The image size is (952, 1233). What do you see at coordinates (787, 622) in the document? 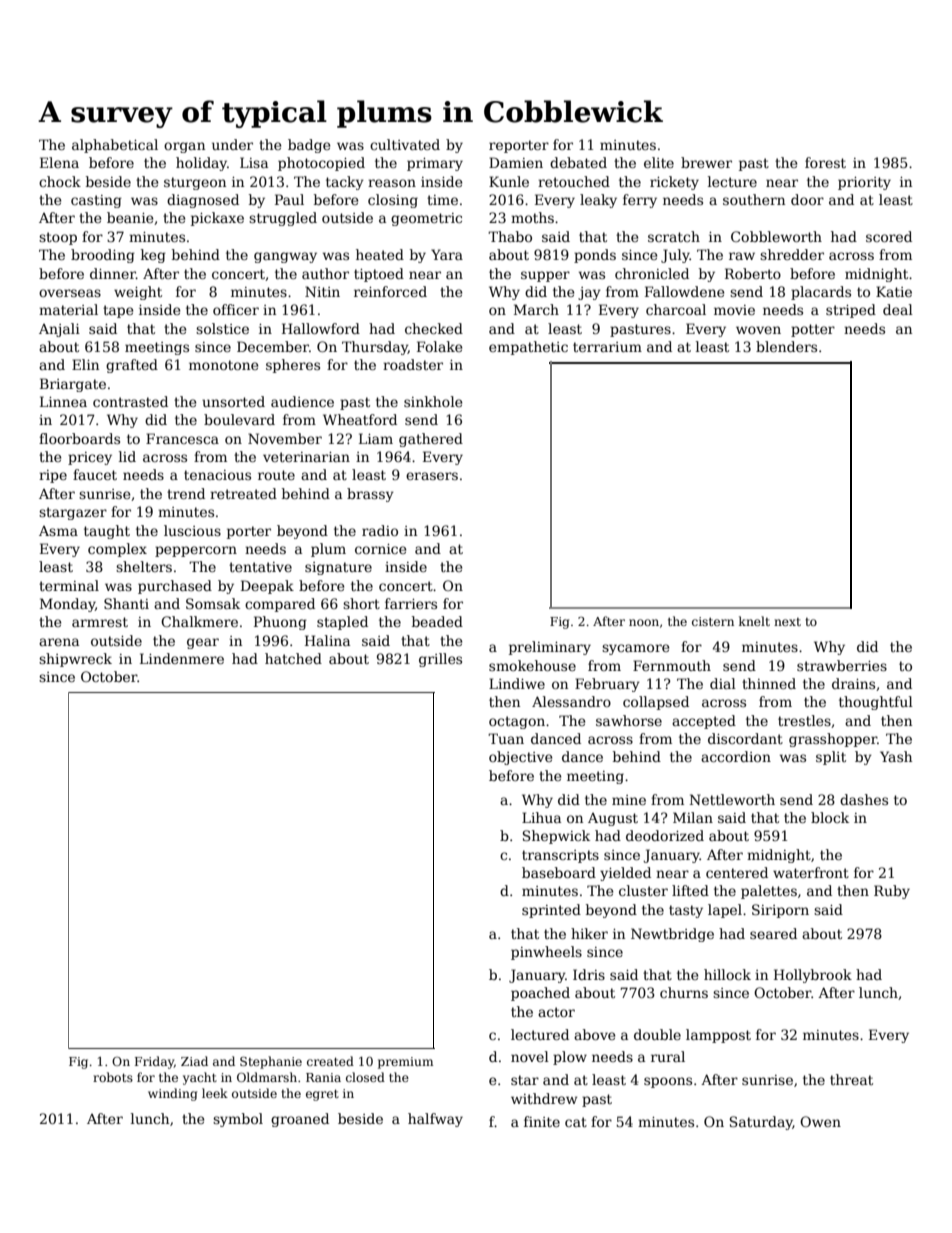
I see `next` at bounding box center [787, 622].
